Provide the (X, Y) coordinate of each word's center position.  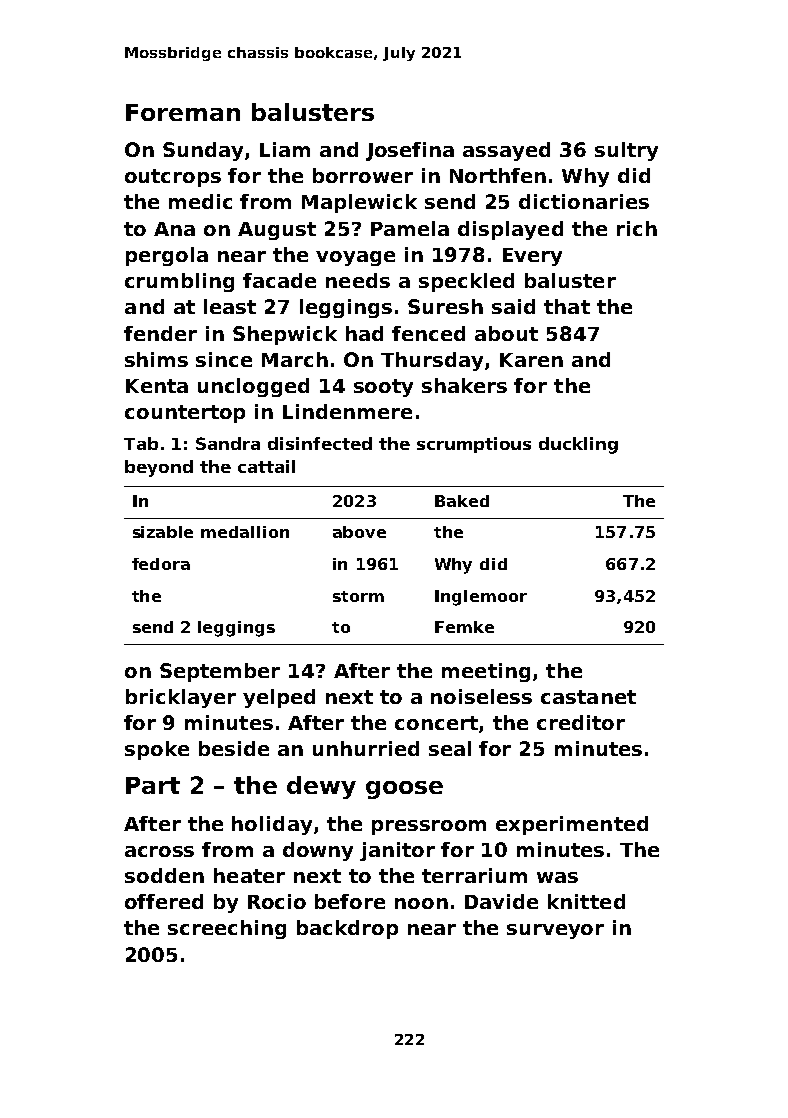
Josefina (410, 151)
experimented (572, 825)
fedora (161, 564)
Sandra (228, 443)
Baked (462, 501)
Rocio (277, 901)
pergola (167, 256)
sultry (626, 151)
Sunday (203, 151)
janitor (397, 851)
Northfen (498, 175)
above (359, 532)
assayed (506, 151)
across (159, 851)
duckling (578, 445)
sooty (383, 388)
